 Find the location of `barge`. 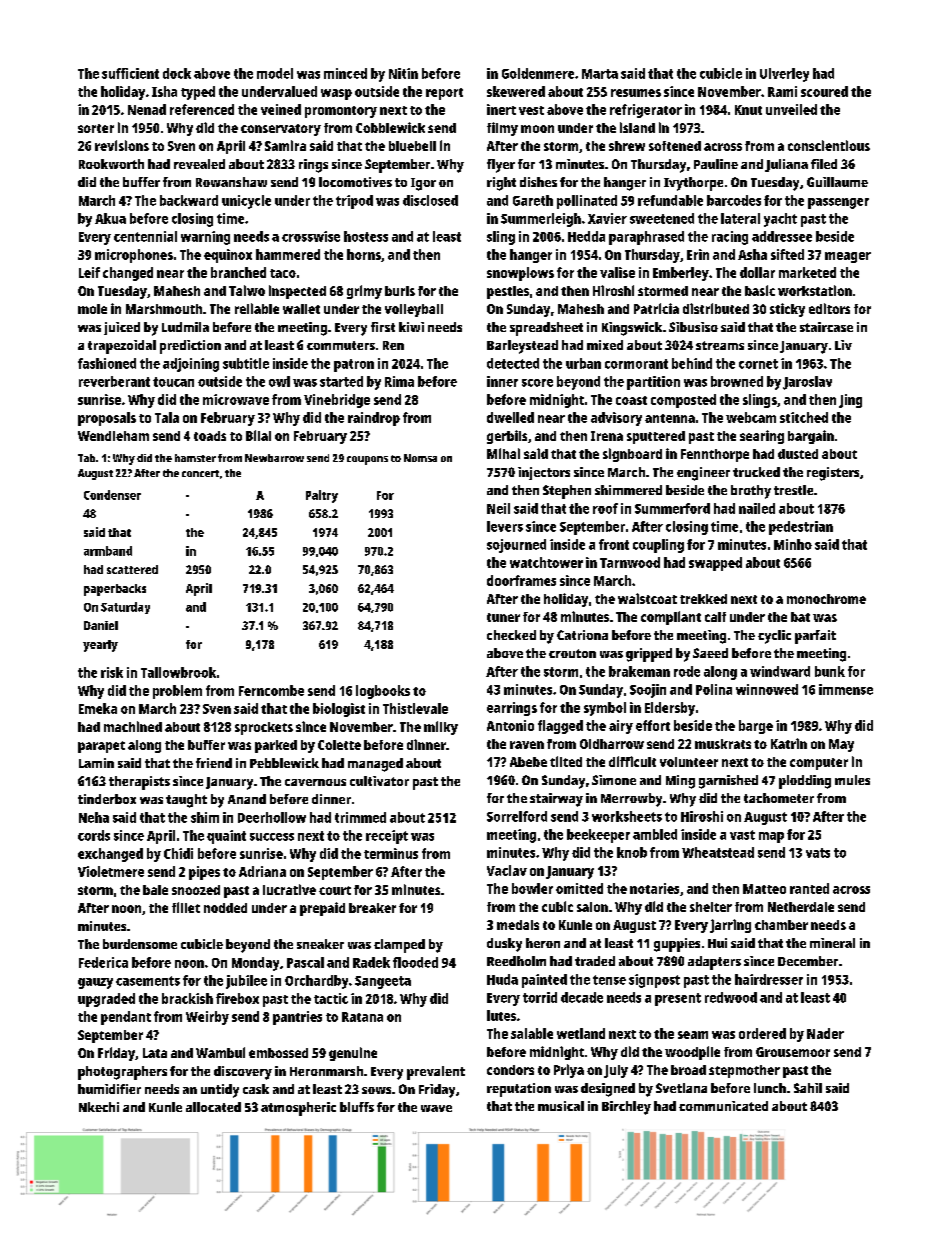

barge is located at coordinates (756, 727).
